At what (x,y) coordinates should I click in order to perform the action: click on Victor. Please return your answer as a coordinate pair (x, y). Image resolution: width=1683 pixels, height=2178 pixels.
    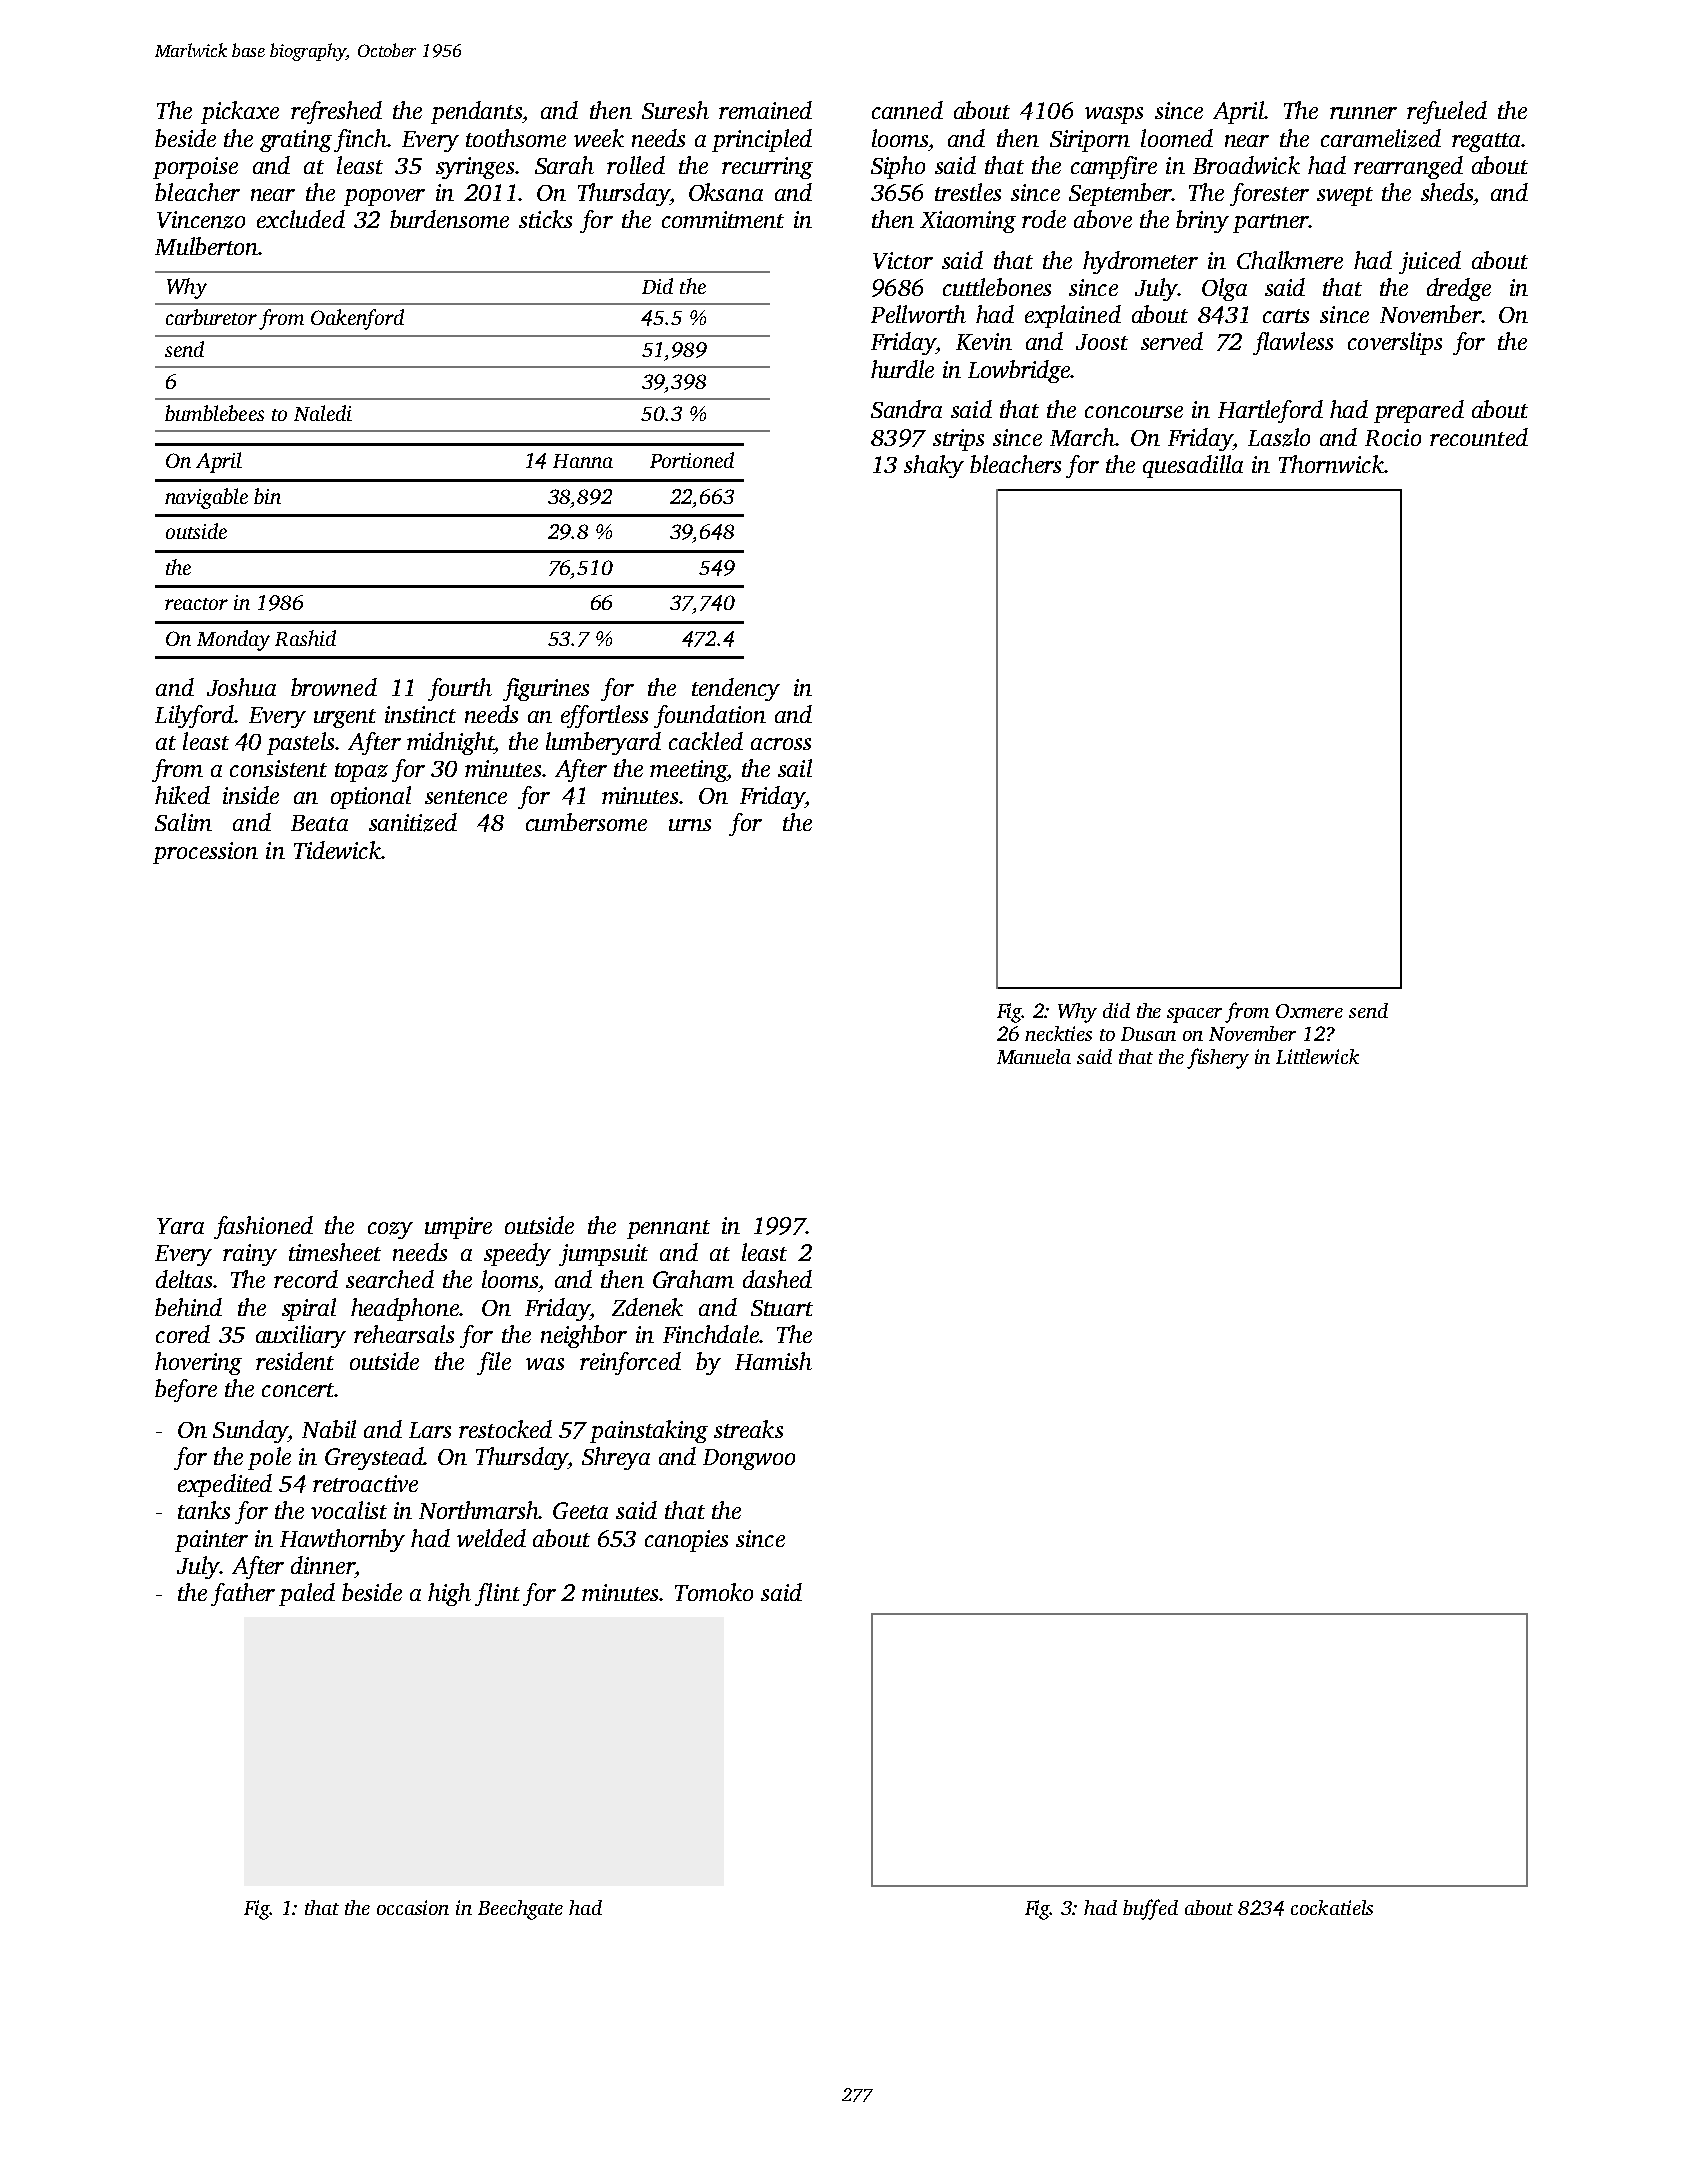
    Looking at the image, I should click on (903, 260).
